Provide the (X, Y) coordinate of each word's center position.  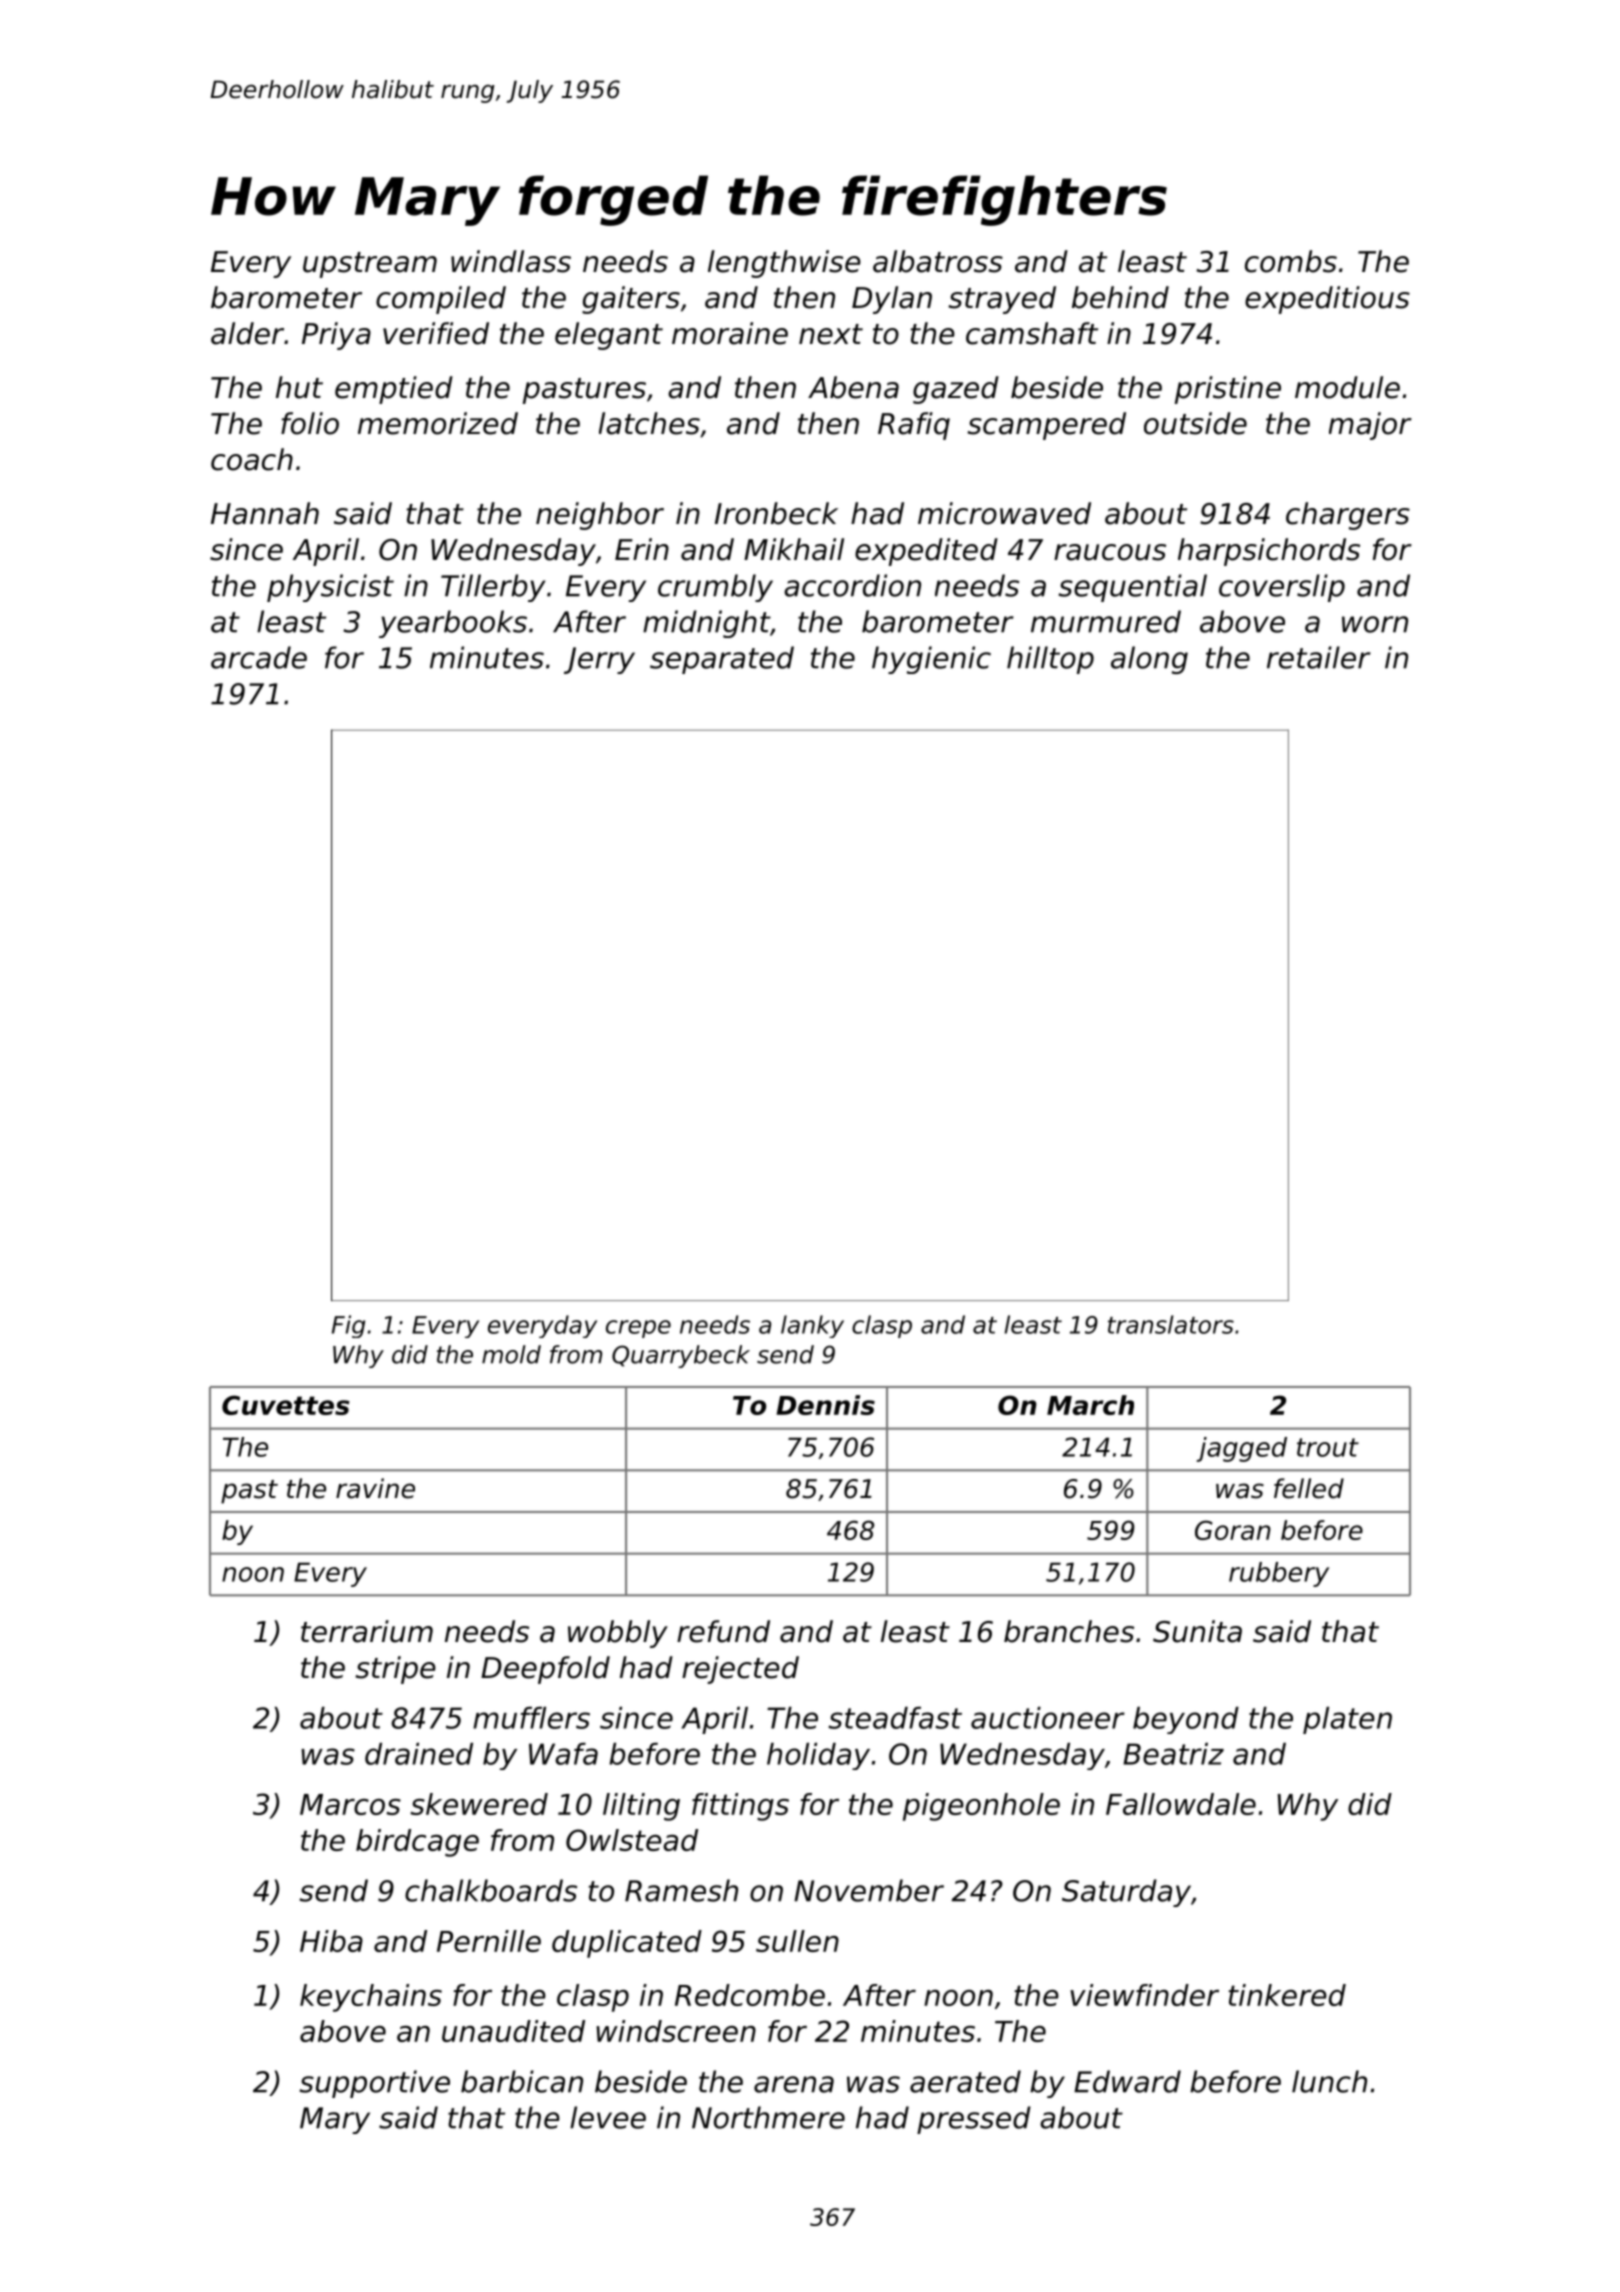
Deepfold (545, 1670)
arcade (259, 657)
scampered (1046, 426)
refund (723, 1631)
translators (1171, 1324)
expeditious (1327, 300)
